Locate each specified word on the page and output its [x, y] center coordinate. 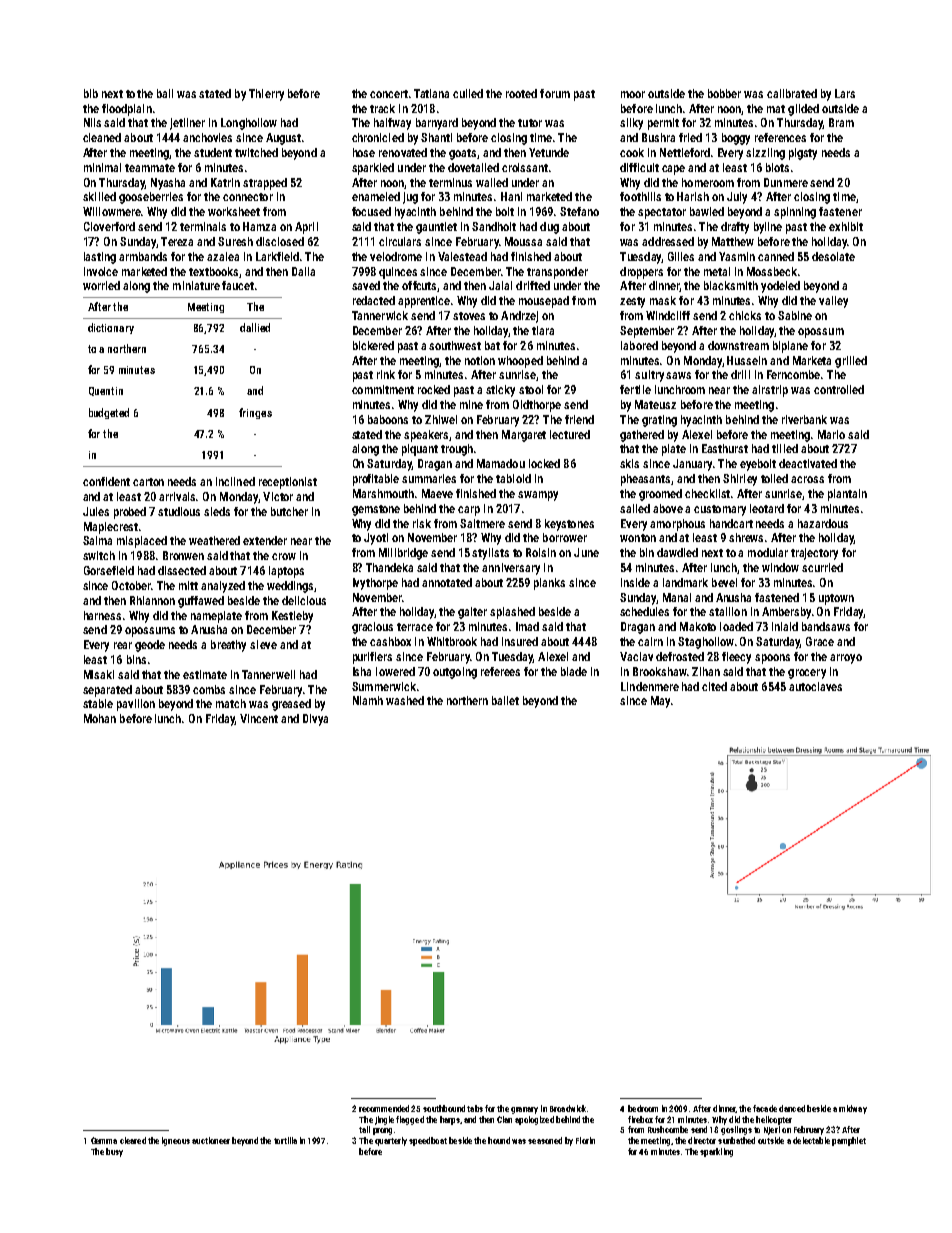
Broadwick [568, 1108]
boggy [736, 139]
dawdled [677, 552]
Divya [315, 720]
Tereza [177, 241]
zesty [632, 302]
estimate [205, 674]
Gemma [104, 1140]
